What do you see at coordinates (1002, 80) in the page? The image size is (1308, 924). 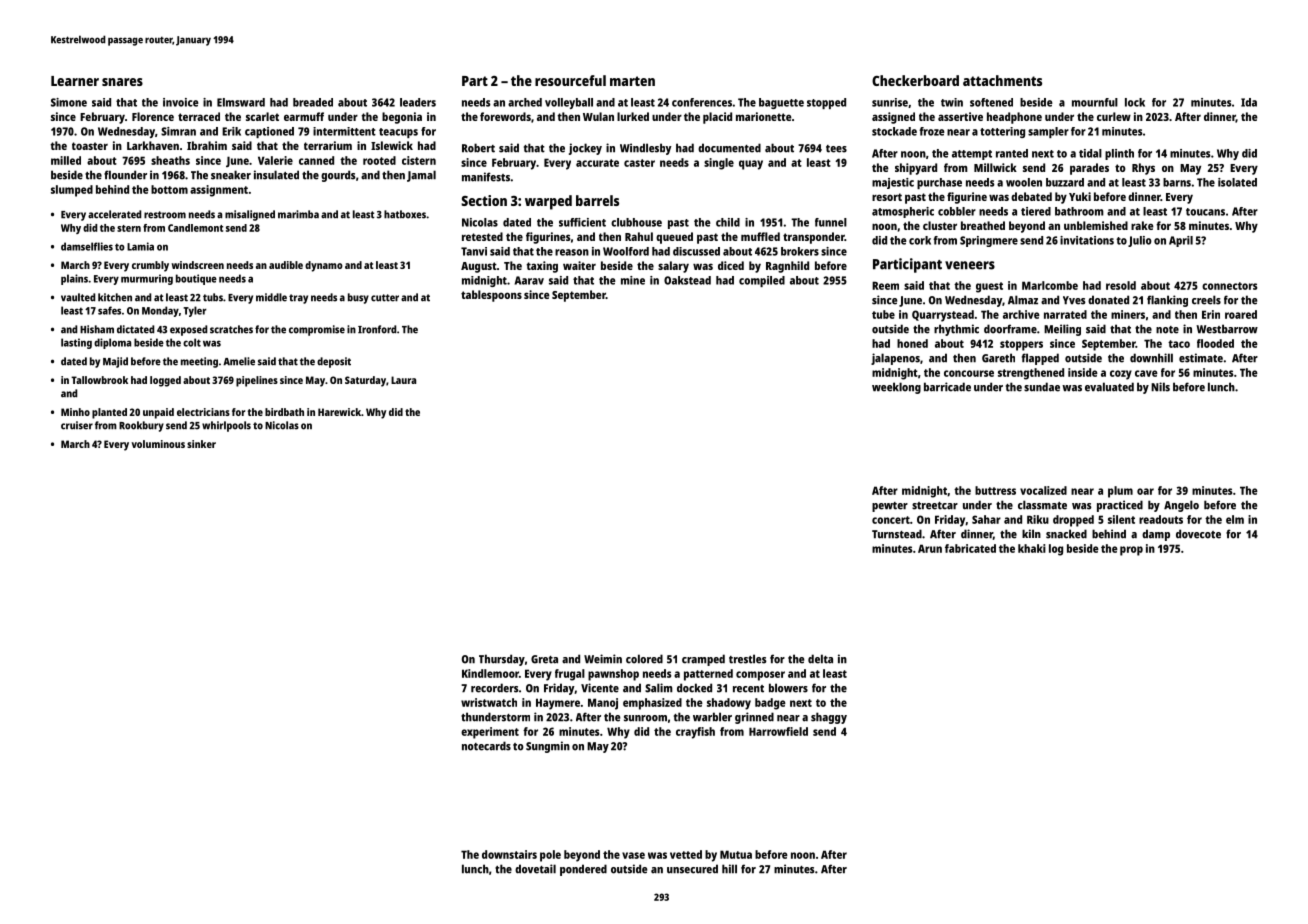 I see `attachments` at bounding box center [1002, 80].
